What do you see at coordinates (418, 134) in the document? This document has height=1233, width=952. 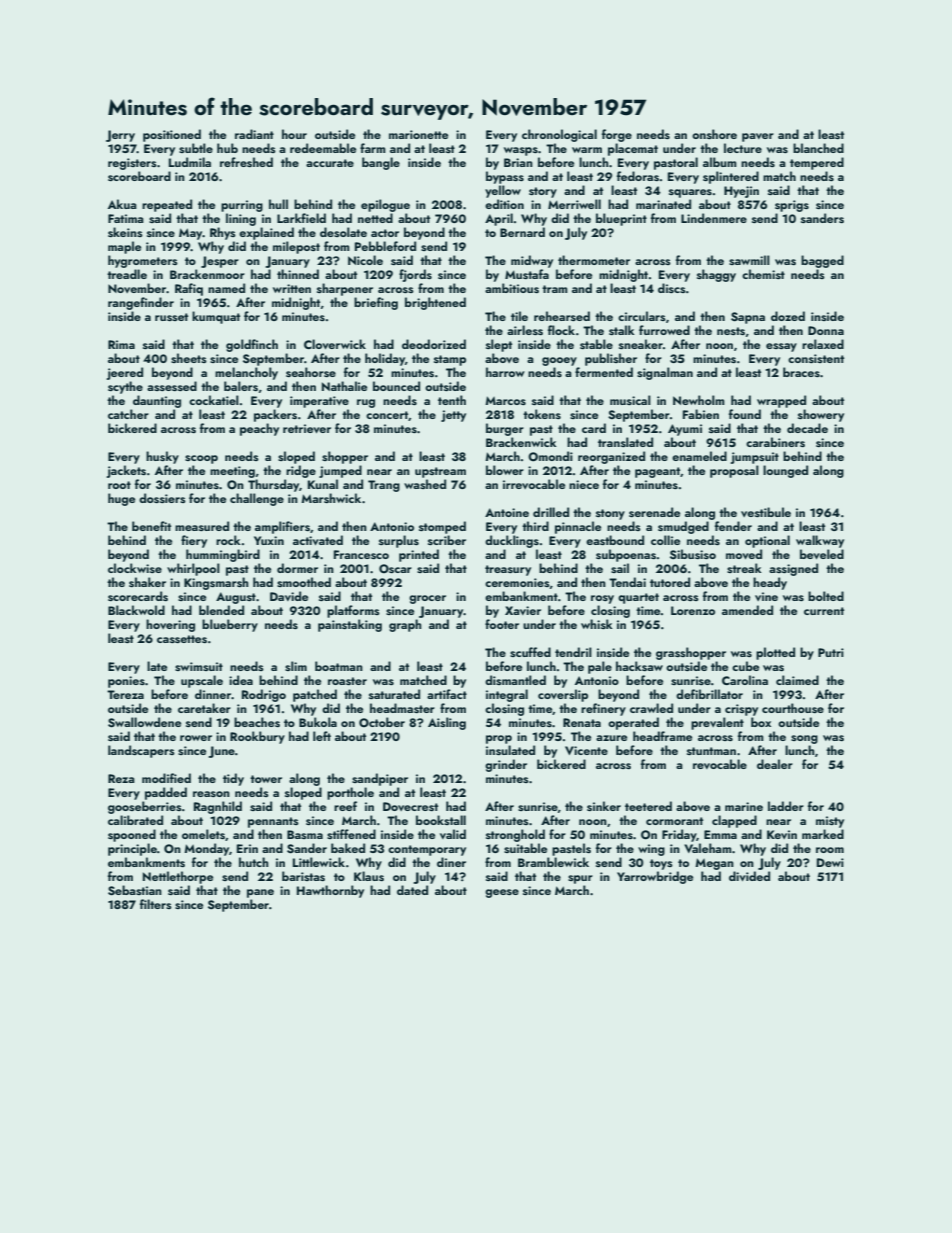 I see `marionette` at bounding box center [418, 134].
